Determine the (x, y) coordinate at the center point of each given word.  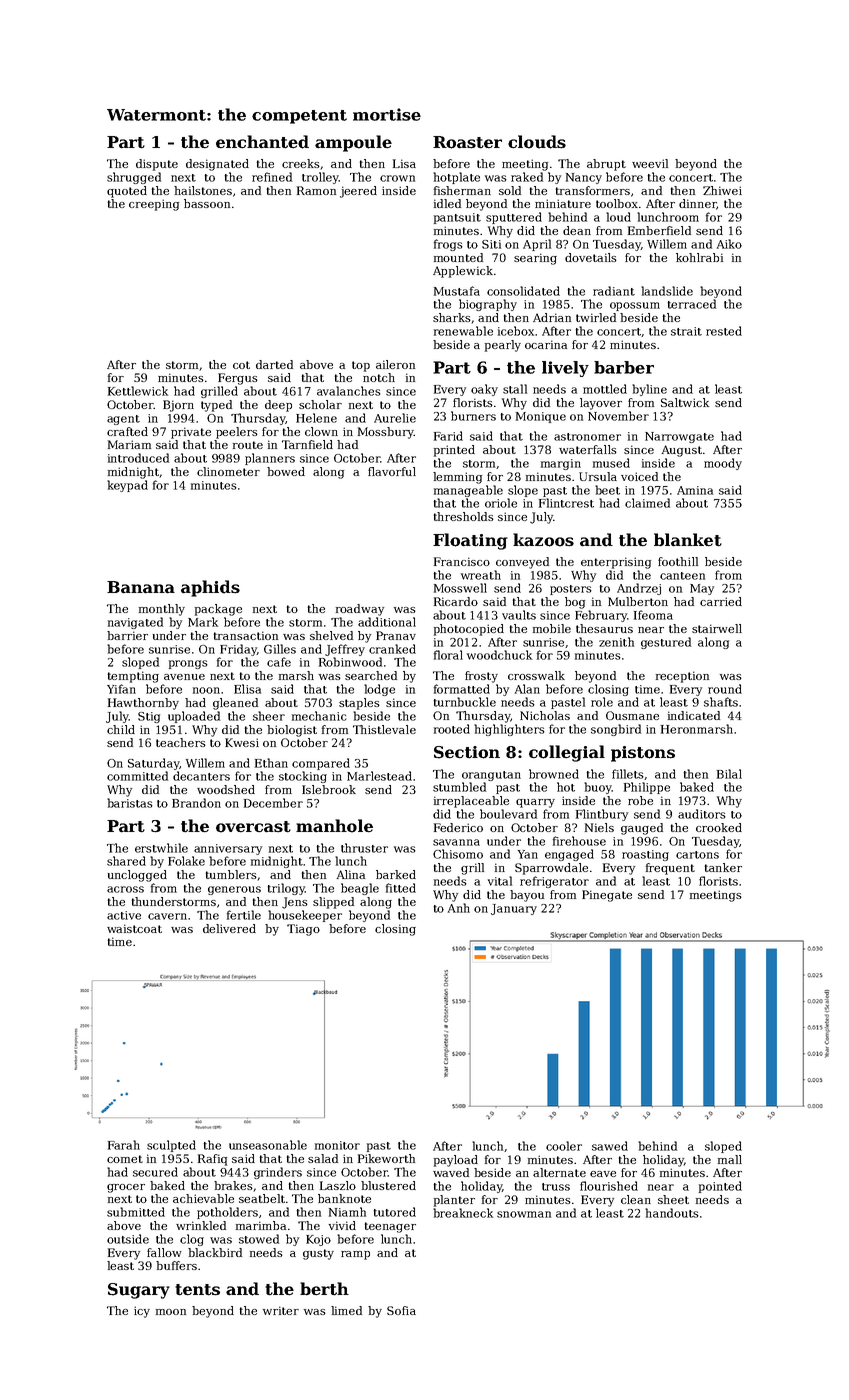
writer (281, 1310)
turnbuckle (465, 702)
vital (500, 881)
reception (682, 677)
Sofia (401, 1310)
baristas (130, 803)
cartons (697, 855)
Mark (203, 622)
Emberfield (659, 230)
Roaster (467, 142)
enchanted (262, 142)
